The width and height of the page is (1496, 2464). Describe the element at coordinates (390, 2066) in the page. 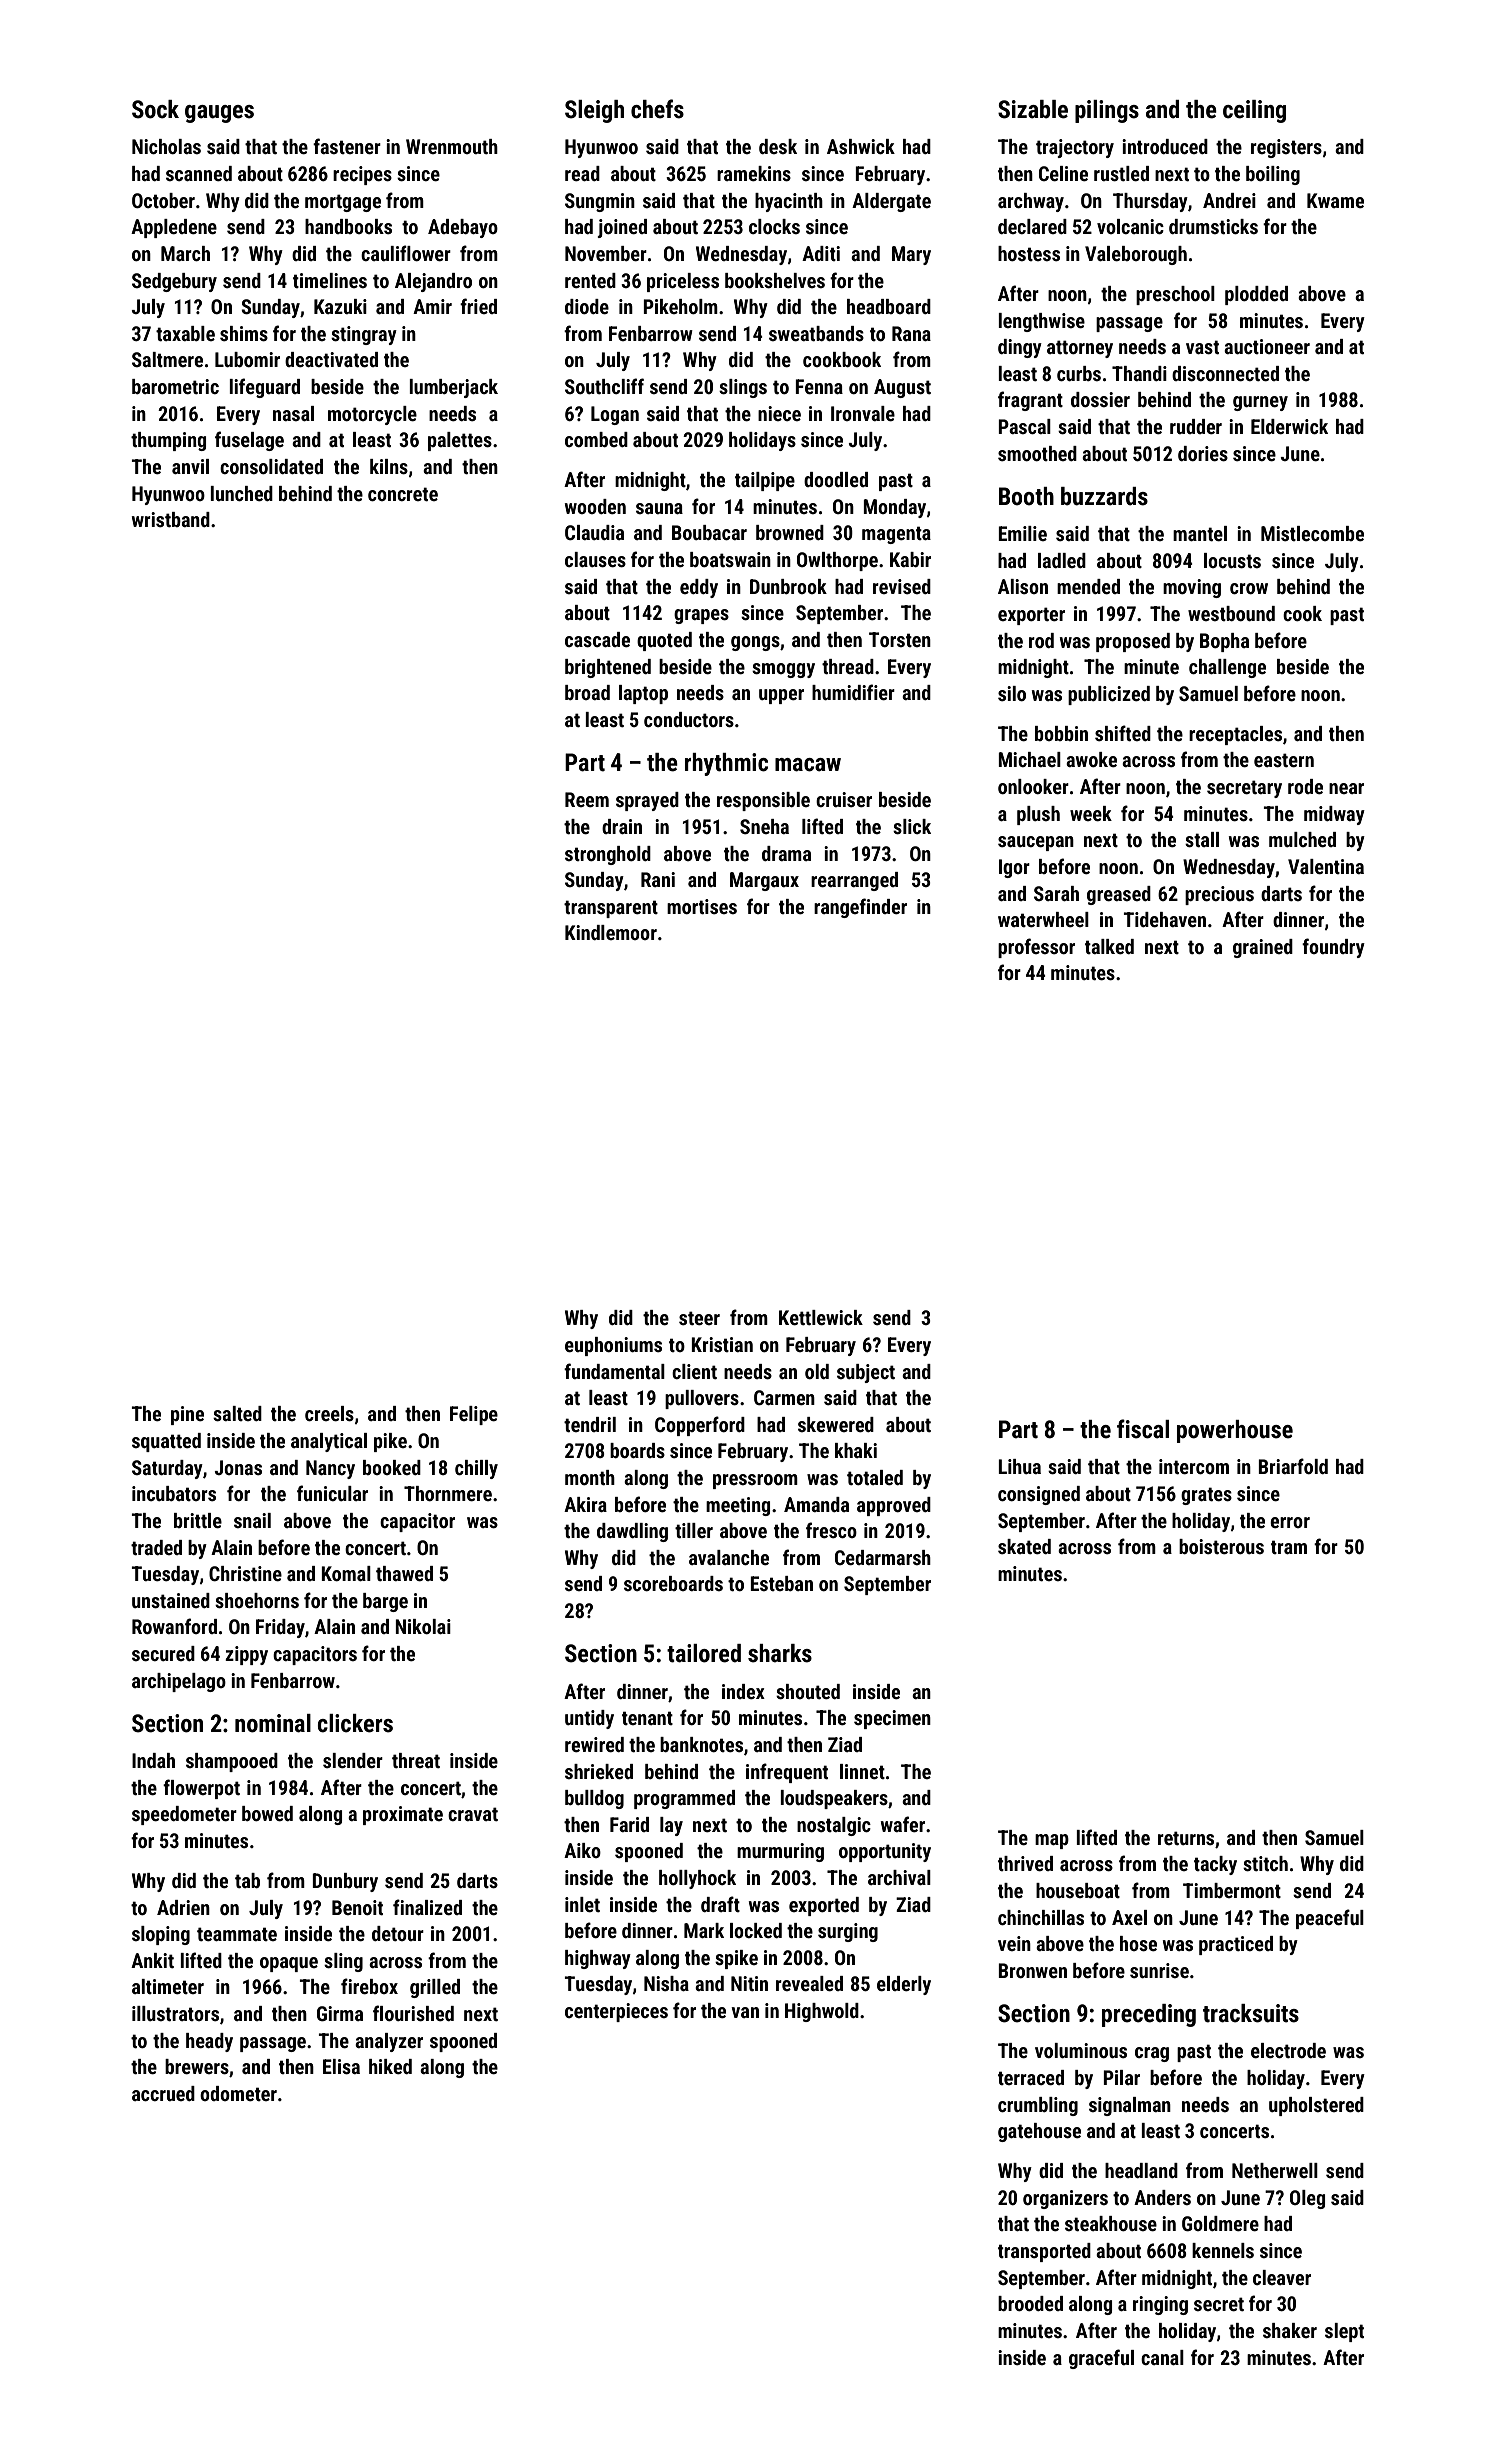

I see `hiked` at that location.
